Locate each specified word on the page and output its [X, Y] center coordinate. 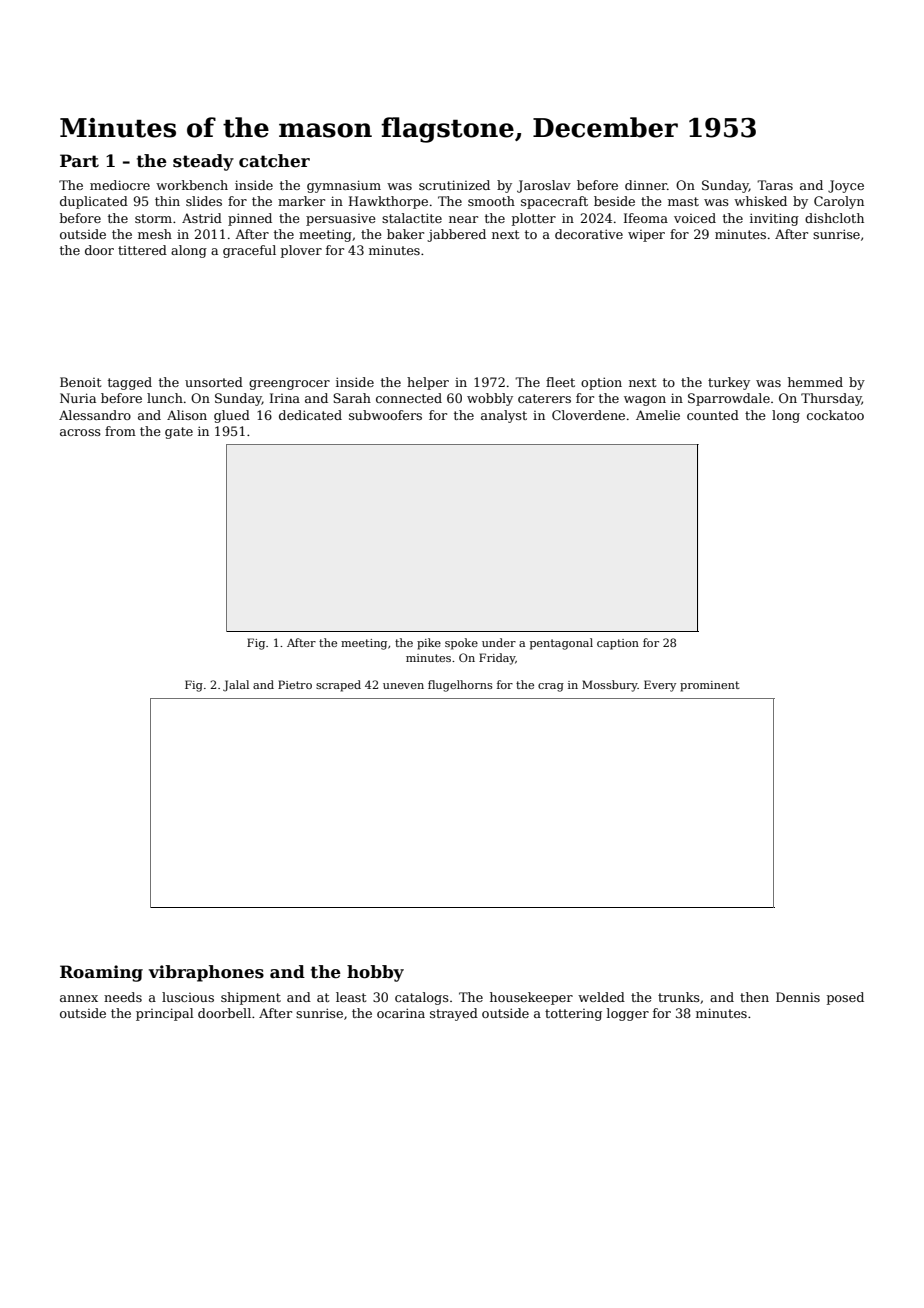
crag [551, 687]
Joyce [846, 186]
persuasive [341, 220]
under [499, 642]
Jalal [236, 686]
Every [660, 686]
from [120, 431]
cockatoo [835, 415]
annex [79, 998]
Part [79, 161]
